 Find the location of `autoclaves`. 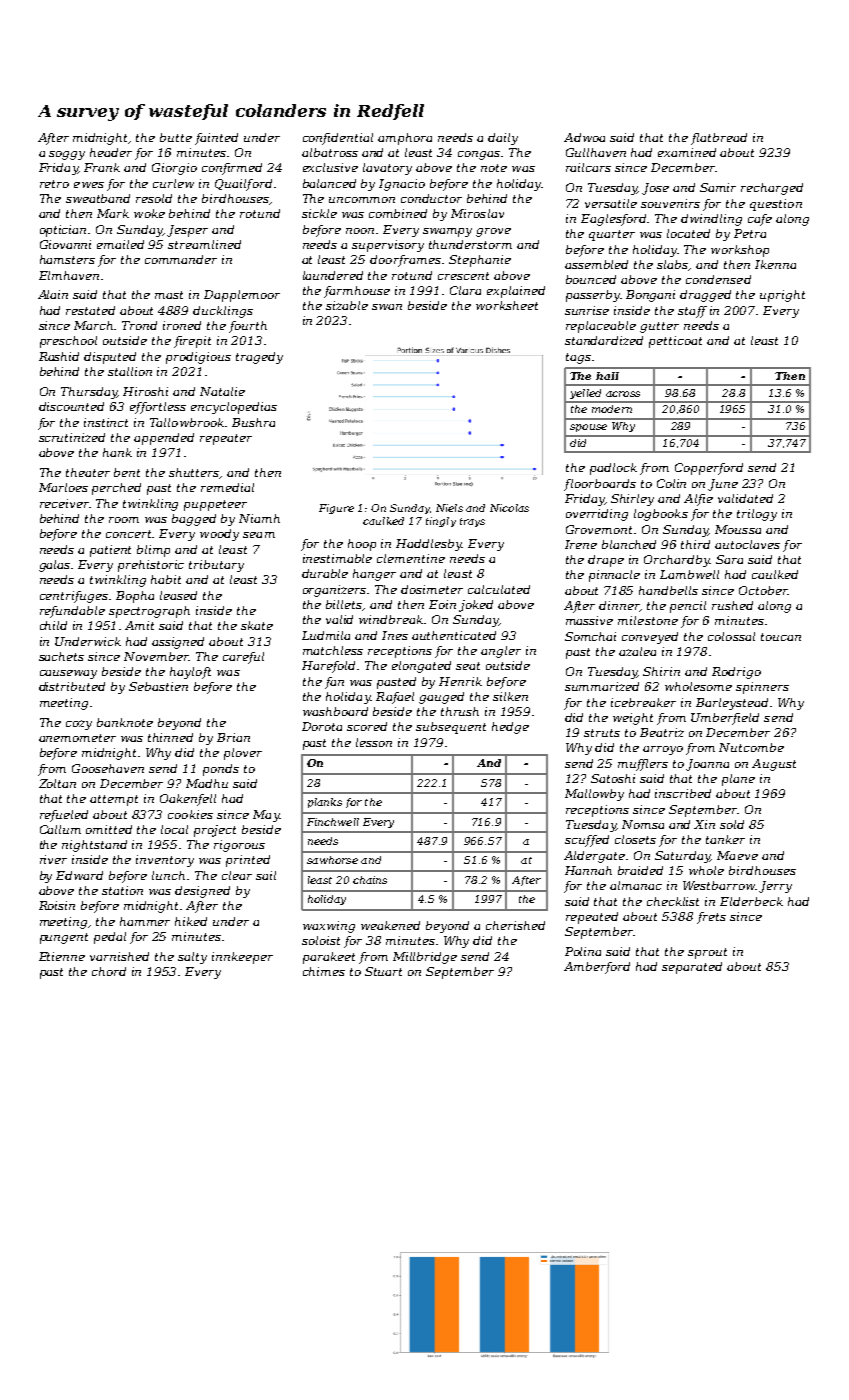

autoclaves is located at coordinates (747, 544).
